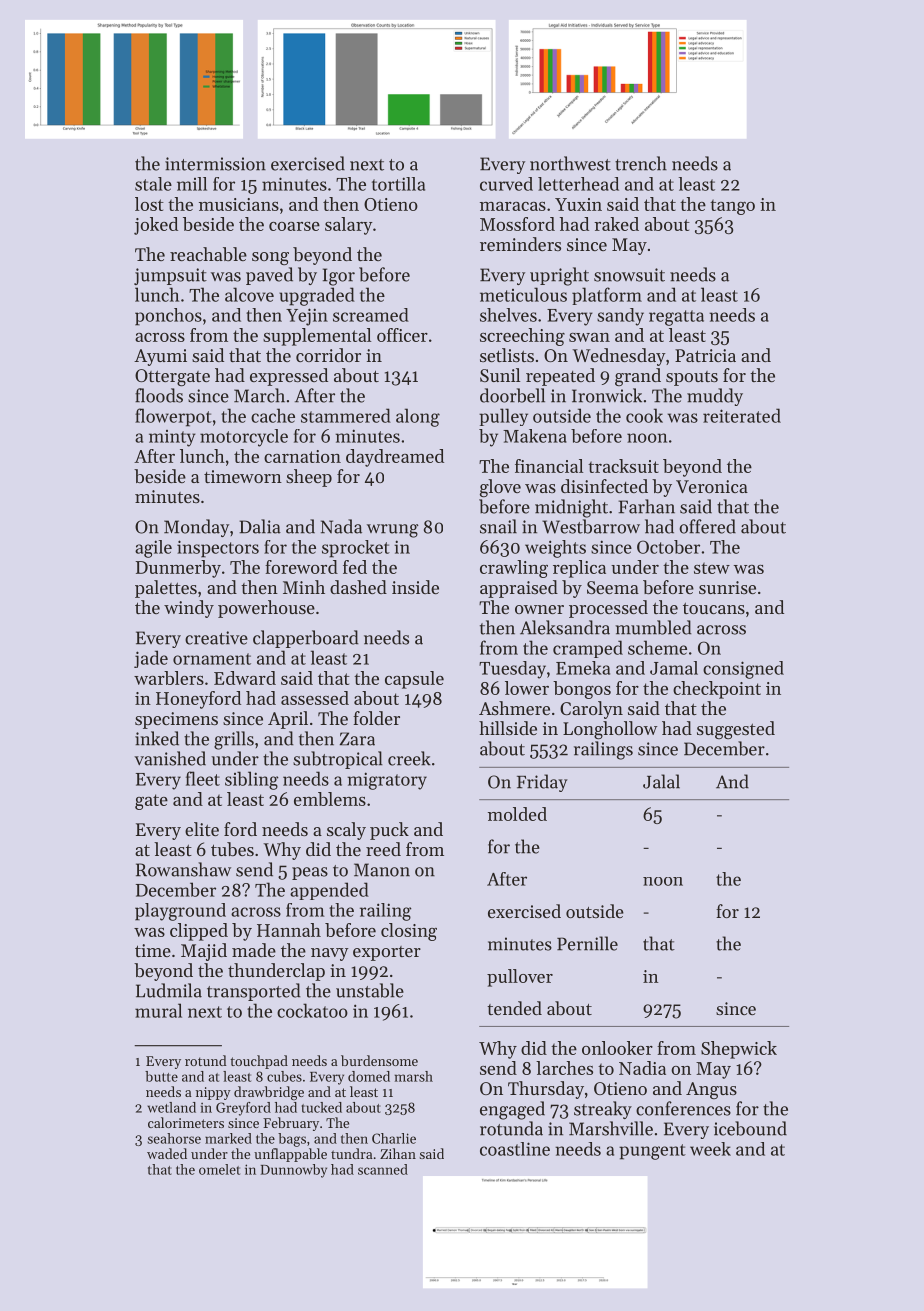 The width and height of the screenshot is (924, 1311). Describe the element at coordinates (513, 206) in the screenshot. I see `maracas` at that location.
